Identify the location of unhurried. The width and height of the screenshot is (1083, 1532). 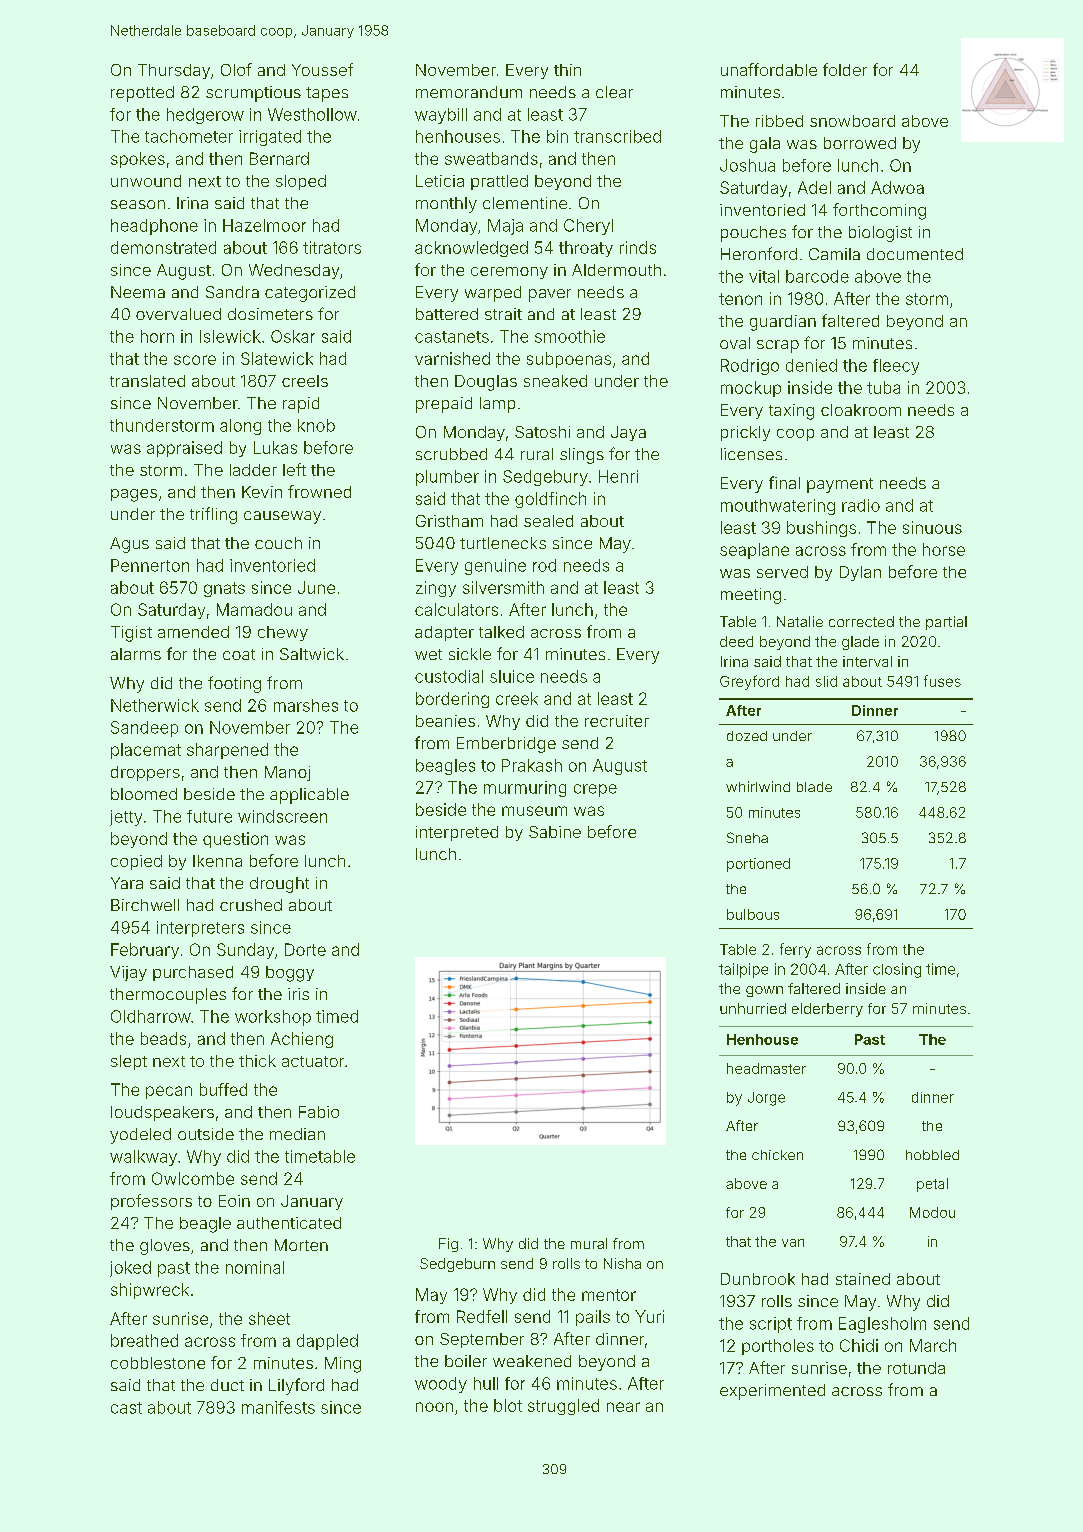
(753, 1008).
